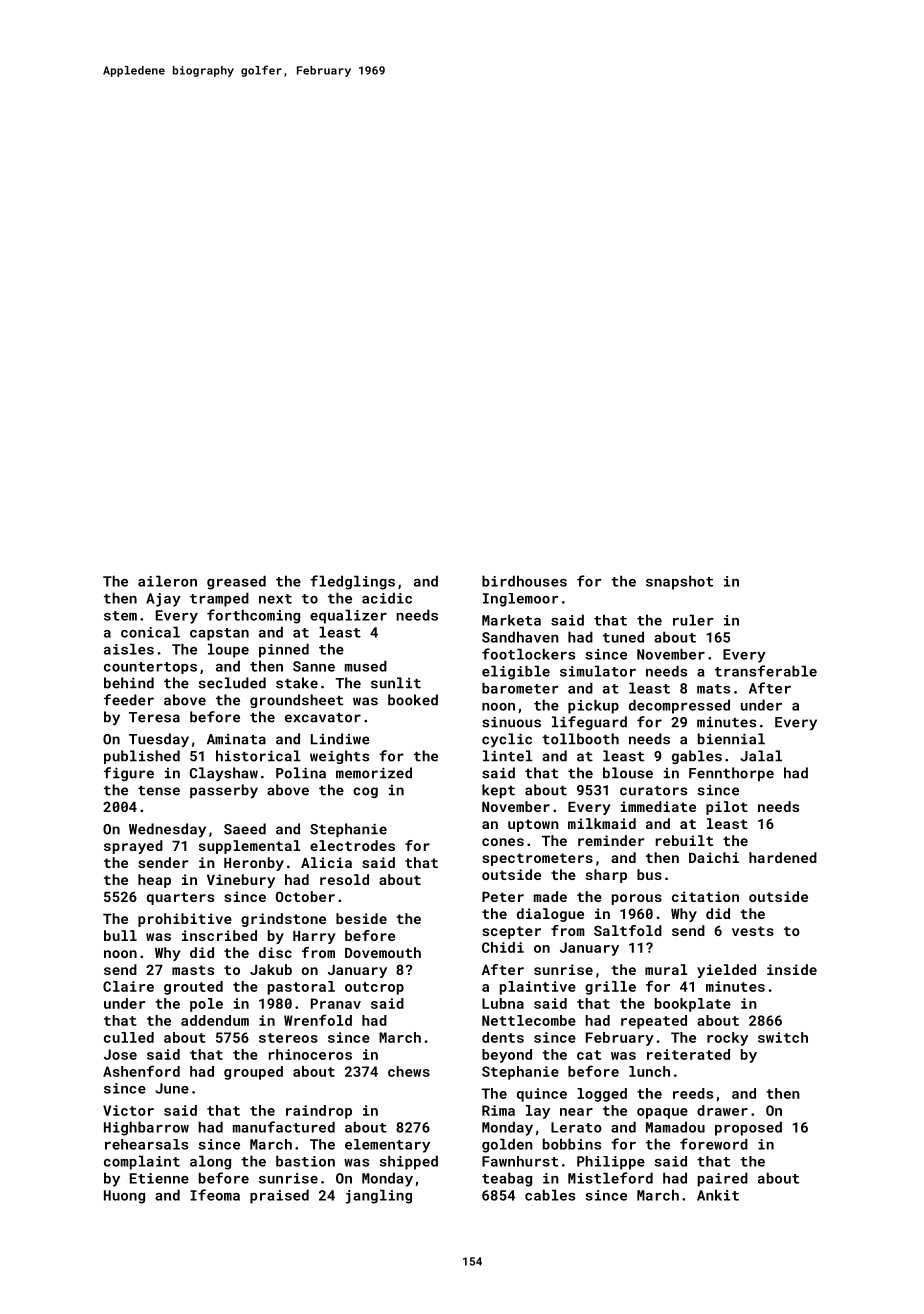 This screenshot has height=1314, width=924. I want to click on vests, so click(753, 931).
